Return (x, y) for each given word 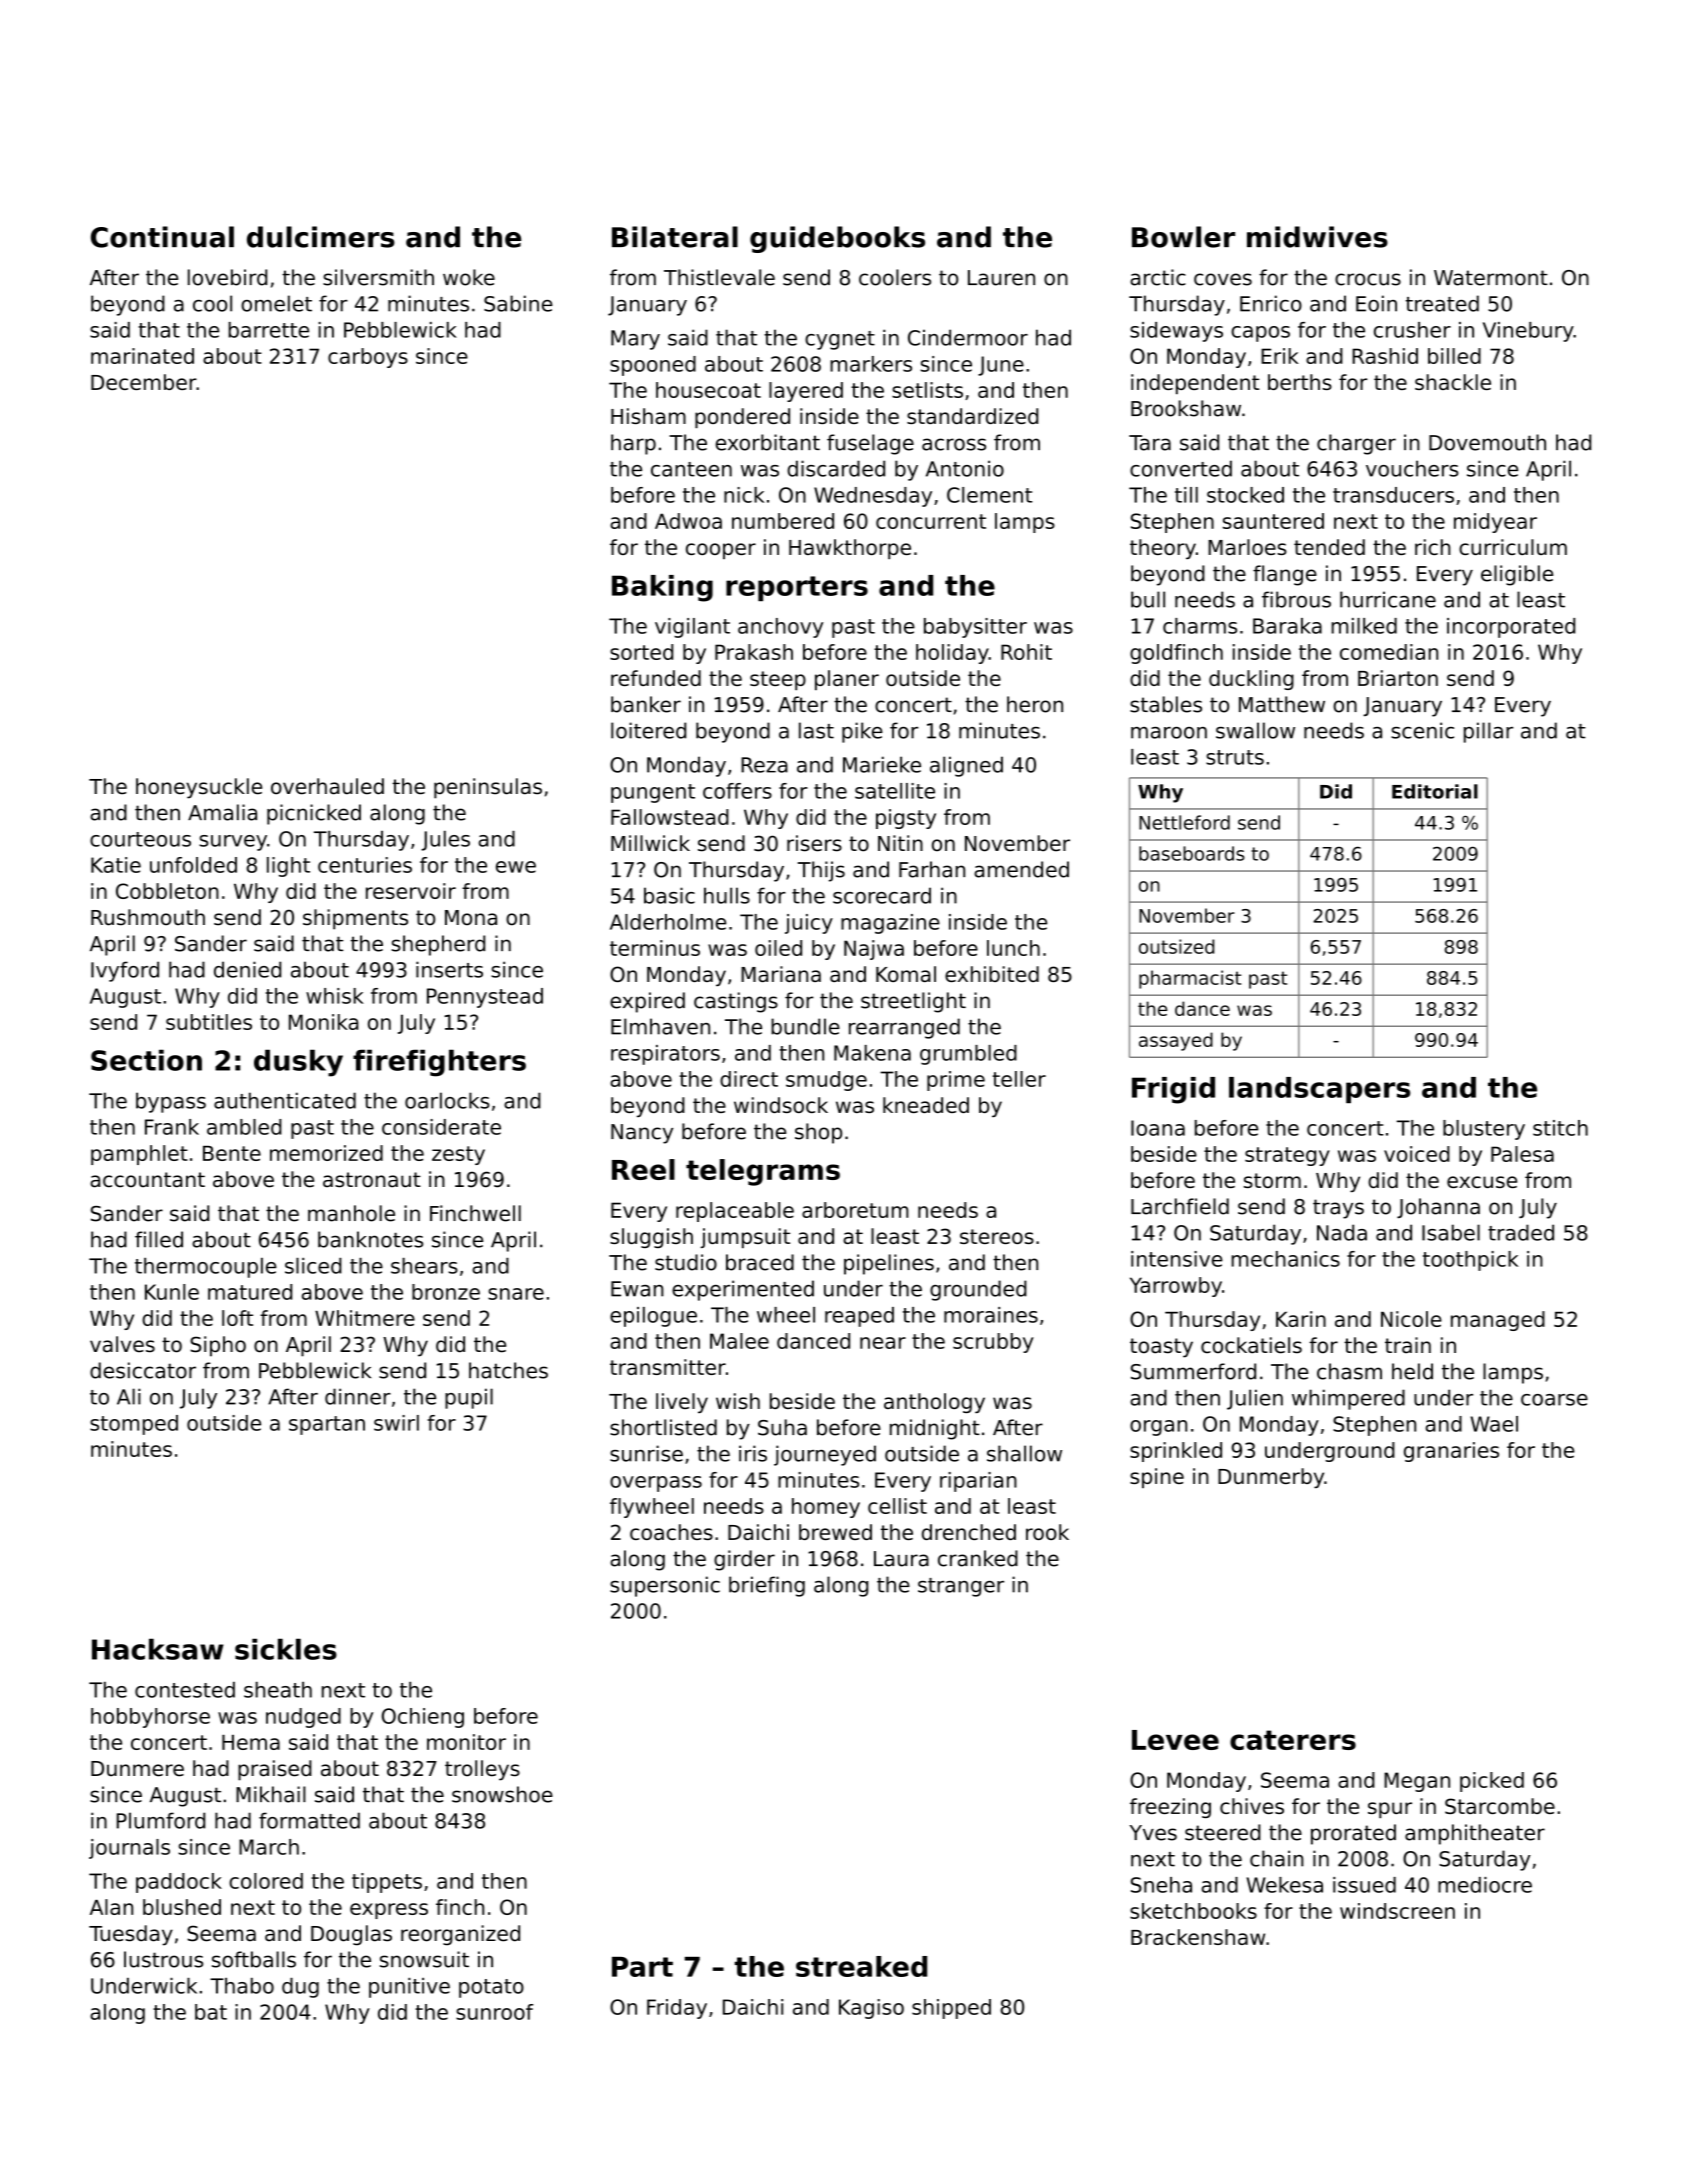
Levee (1175, 1740)
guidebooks (837, 239)
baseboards (1192, 853)
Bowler (1183, 237)
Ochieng (423, 1718)
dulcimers (321, 237)
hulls (727, 895)
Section (146, 1060)
